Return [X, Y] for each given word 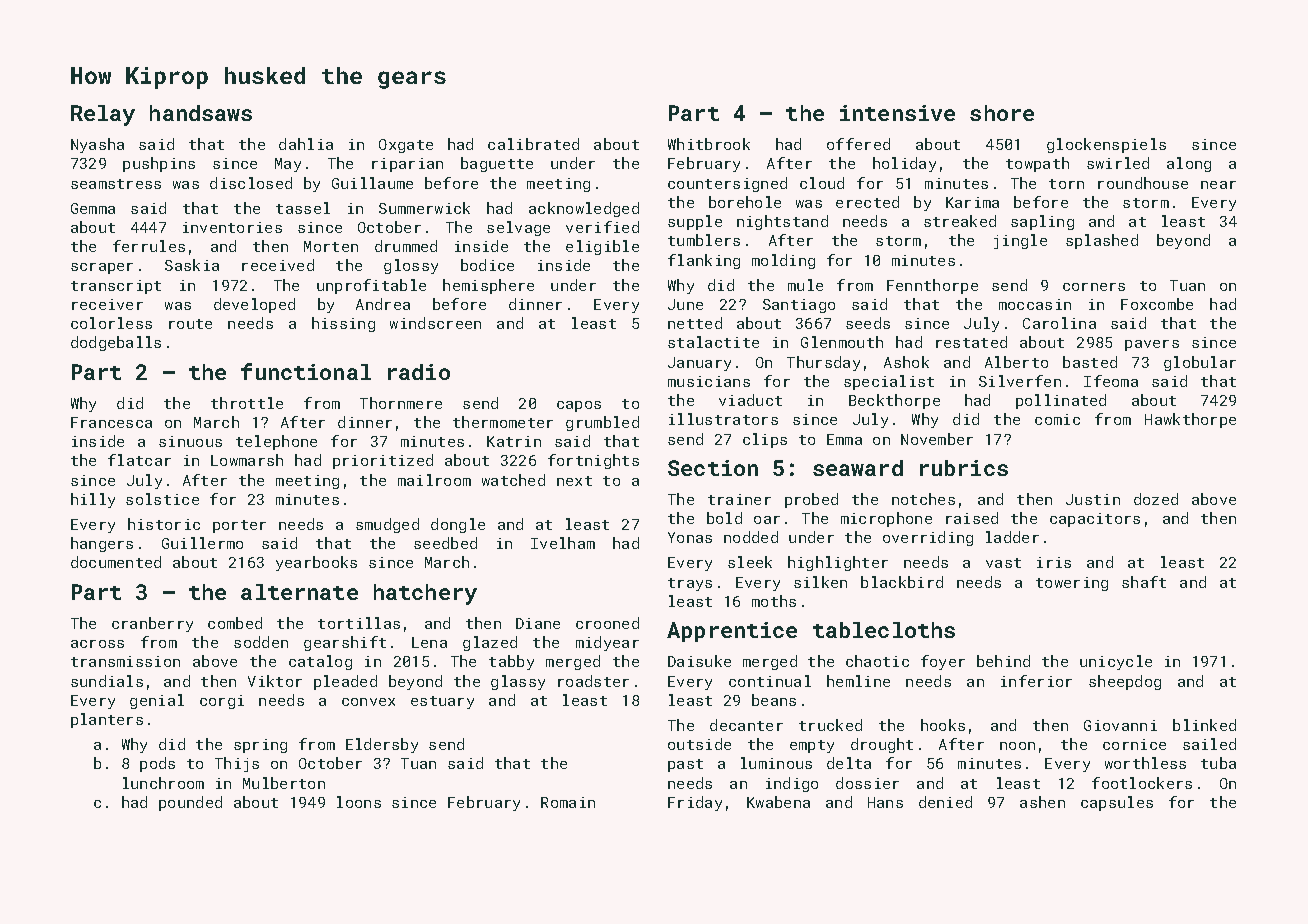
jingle [1020, 241]
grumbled [602, 423]
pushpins [159, 164]
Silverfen [1020, 381]
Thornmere [401, 403]
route [190, 324]
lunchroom [163, 783]
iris [1054, 562]
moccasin [1035, 304]
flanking [704, 261]
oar [767, 520]
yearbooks [316, 563]
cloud [822, 183]
